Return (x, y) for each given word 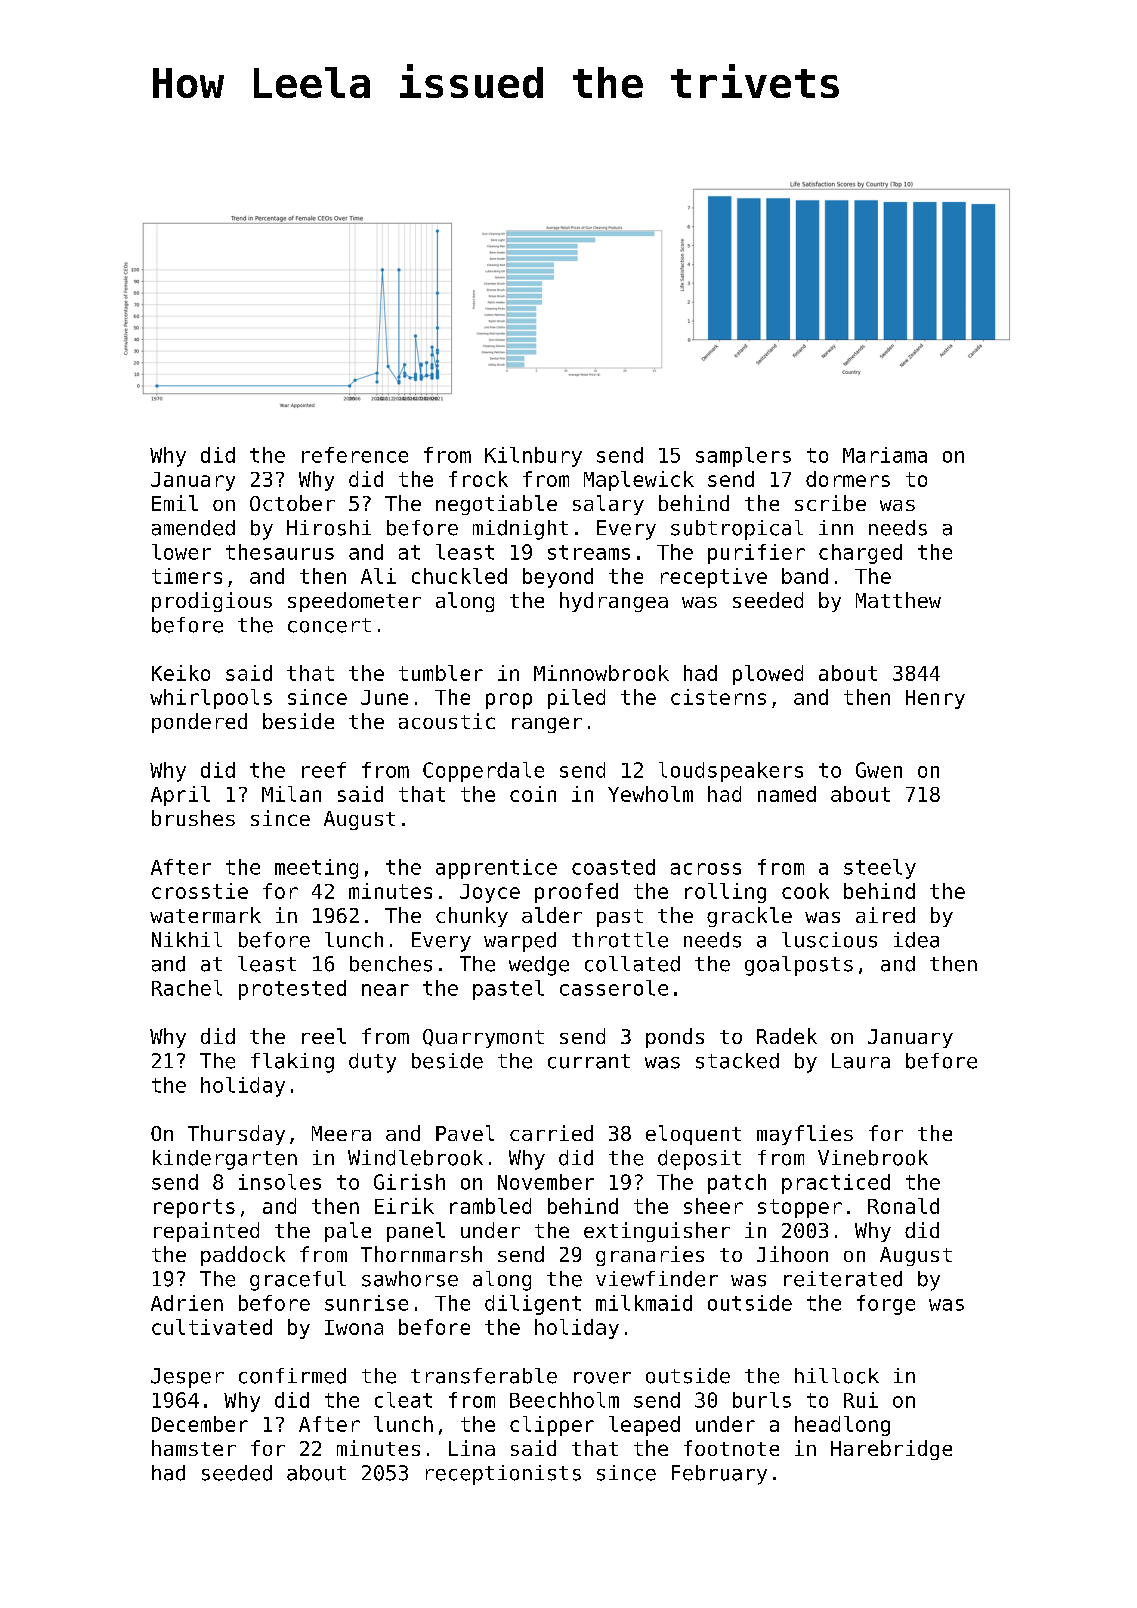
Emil (175, 503)
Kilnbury (533, 457)
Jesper (187, 1378)
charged (860, 554)
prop (509, 701)
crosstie (200, 891)
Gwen (879, 770)
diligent (533, 1305)
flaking (292, 1063)
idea (916, 940)
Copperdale (483, 772)
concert (329, 625)
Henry (935, 699)
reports (194, 1208)
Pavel (465, 1133)
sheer (713, 1206)
